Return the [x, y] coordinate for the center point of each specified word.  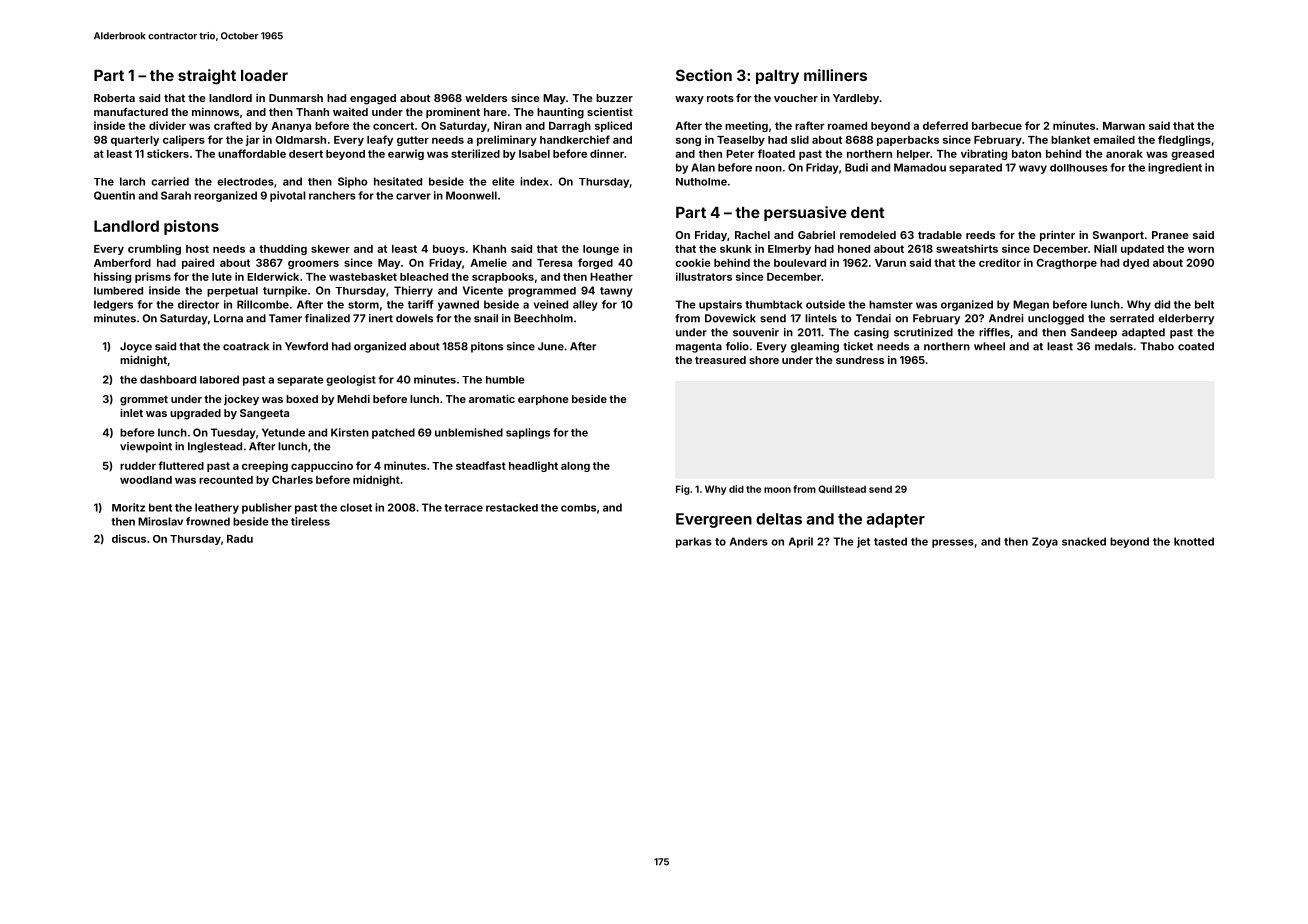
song [688, 142]
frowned [208, 521]
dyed [1136, 264]
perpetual [232, 292]
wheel [989, 346]
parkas [694, 542]
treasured [720, 360]
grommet [144, 400]
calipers [184, 140]
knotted [1194, 541]
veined [551, 304]
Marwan [1124, 126]
